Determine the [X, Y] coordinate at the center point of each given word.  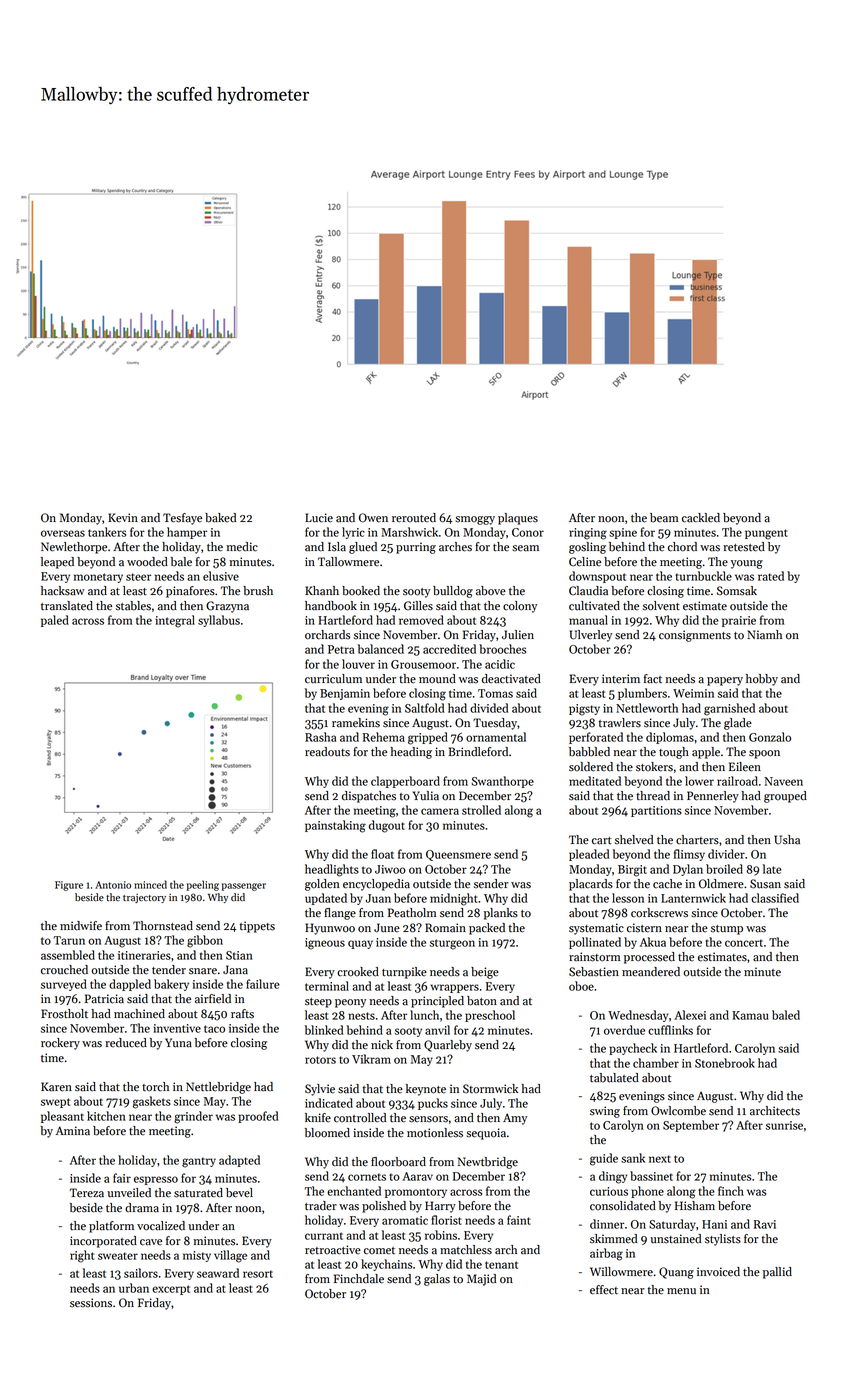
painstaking [335, 826]
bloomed [327, 1133]
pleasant [62, 1117]
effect [604, 1290]
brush [258, 591]
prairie [739, 621]
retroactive [333, 1250]
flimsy [689, 855]
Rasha [320, 737]
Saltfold [424, 708]
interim [621, 679]
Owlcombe [678, 1111]
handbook [331, 606]
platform [111, 1227]
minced [150, 884]
